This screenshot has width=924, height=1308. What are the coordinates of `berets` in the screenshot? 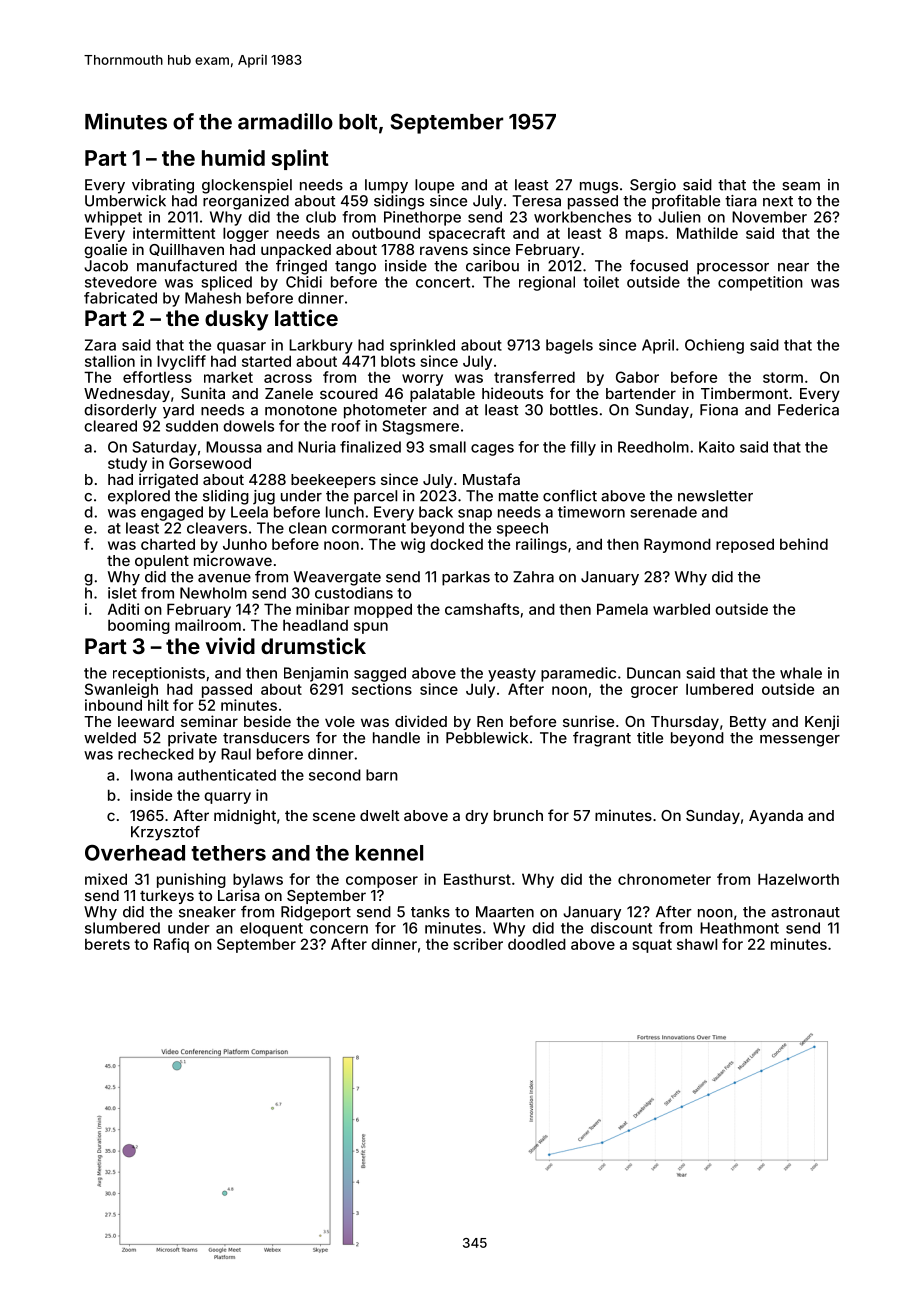 It's located at (107, 944).
